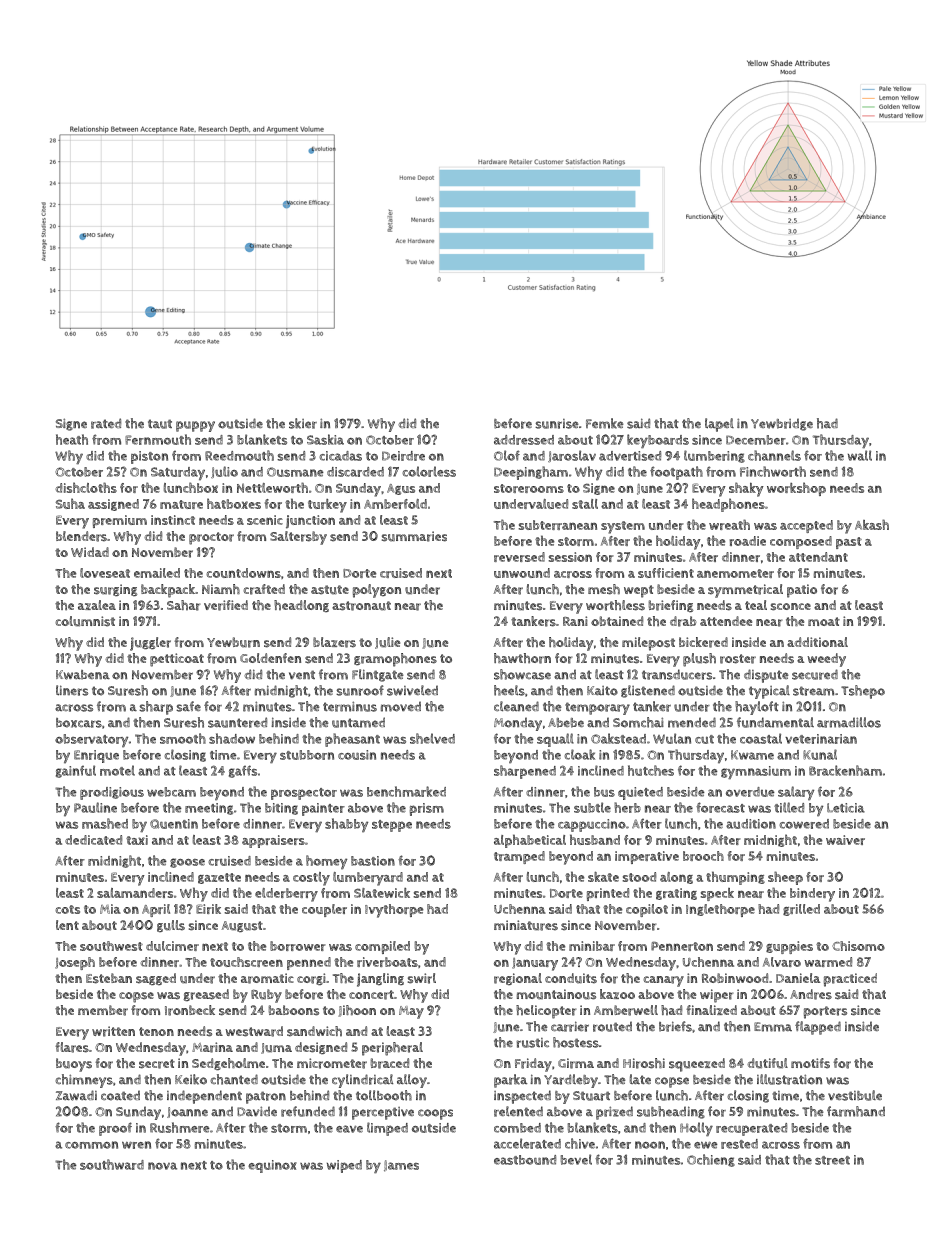  What do you see at coordinates (711, 1160) in the page?
I see `Ochieng` at bounding box center [711, 1160].
